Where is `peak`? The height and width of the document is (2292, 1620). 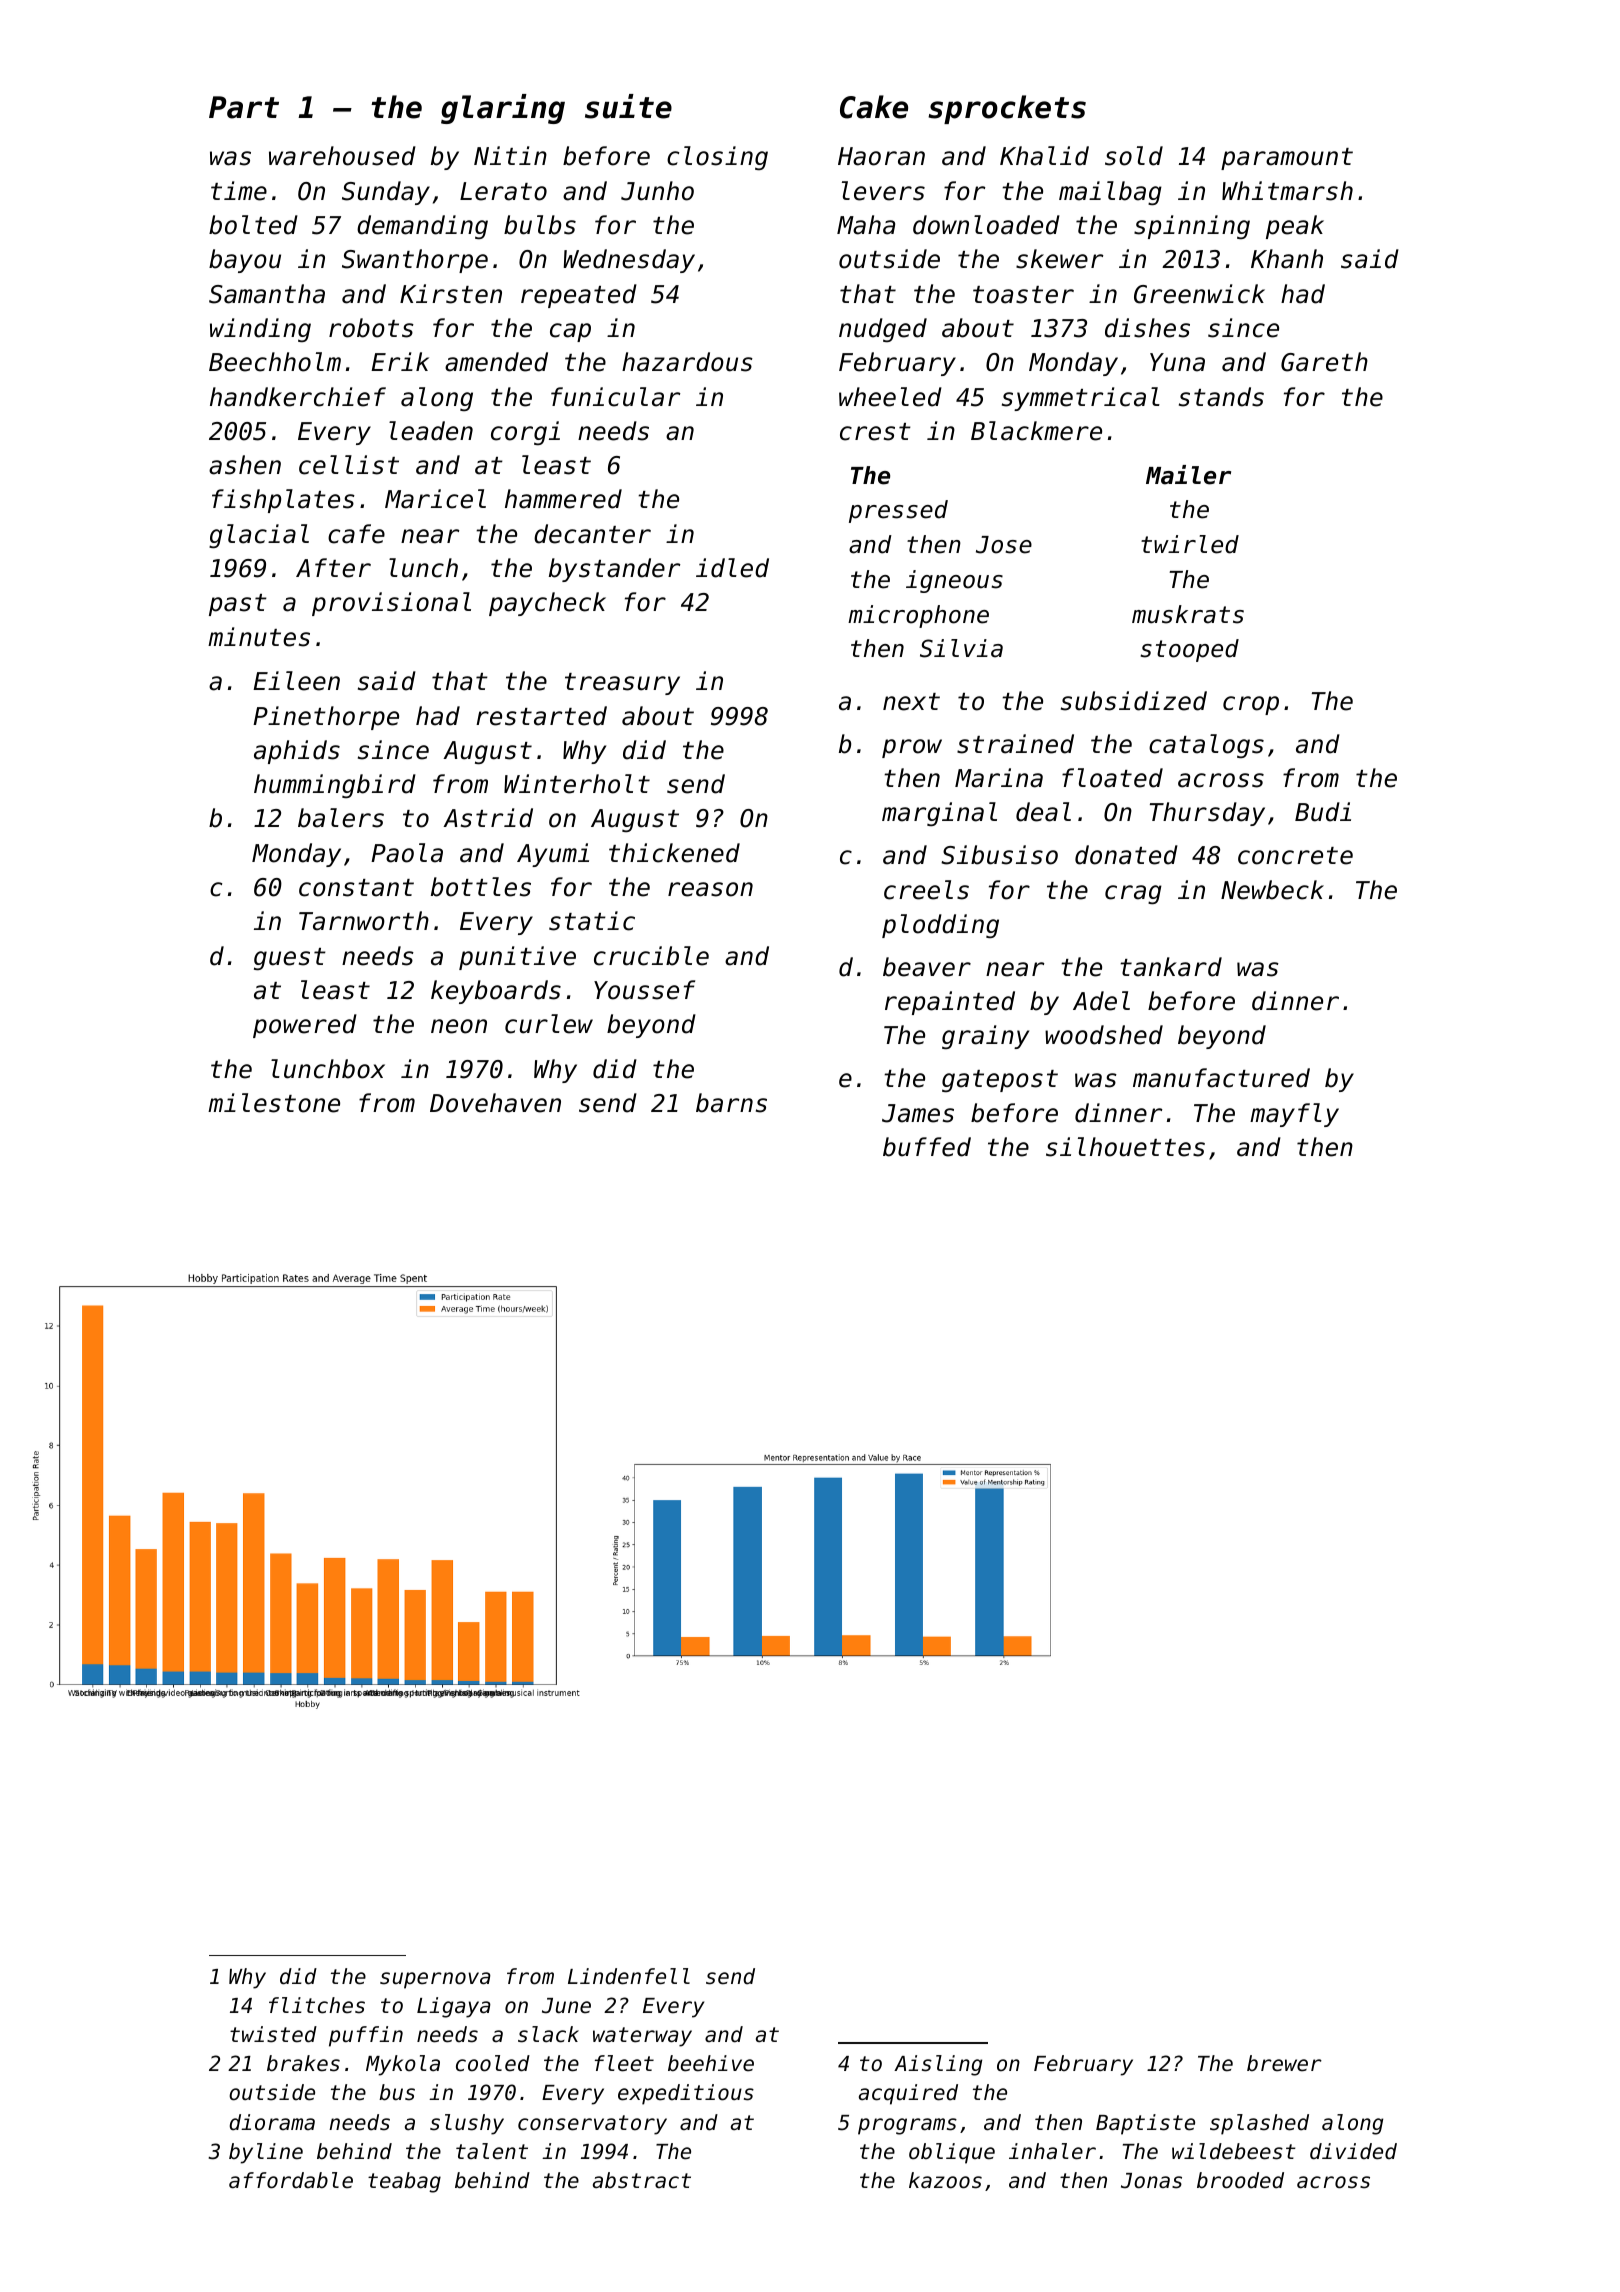
peak is located at coordinates (1295, 227).
